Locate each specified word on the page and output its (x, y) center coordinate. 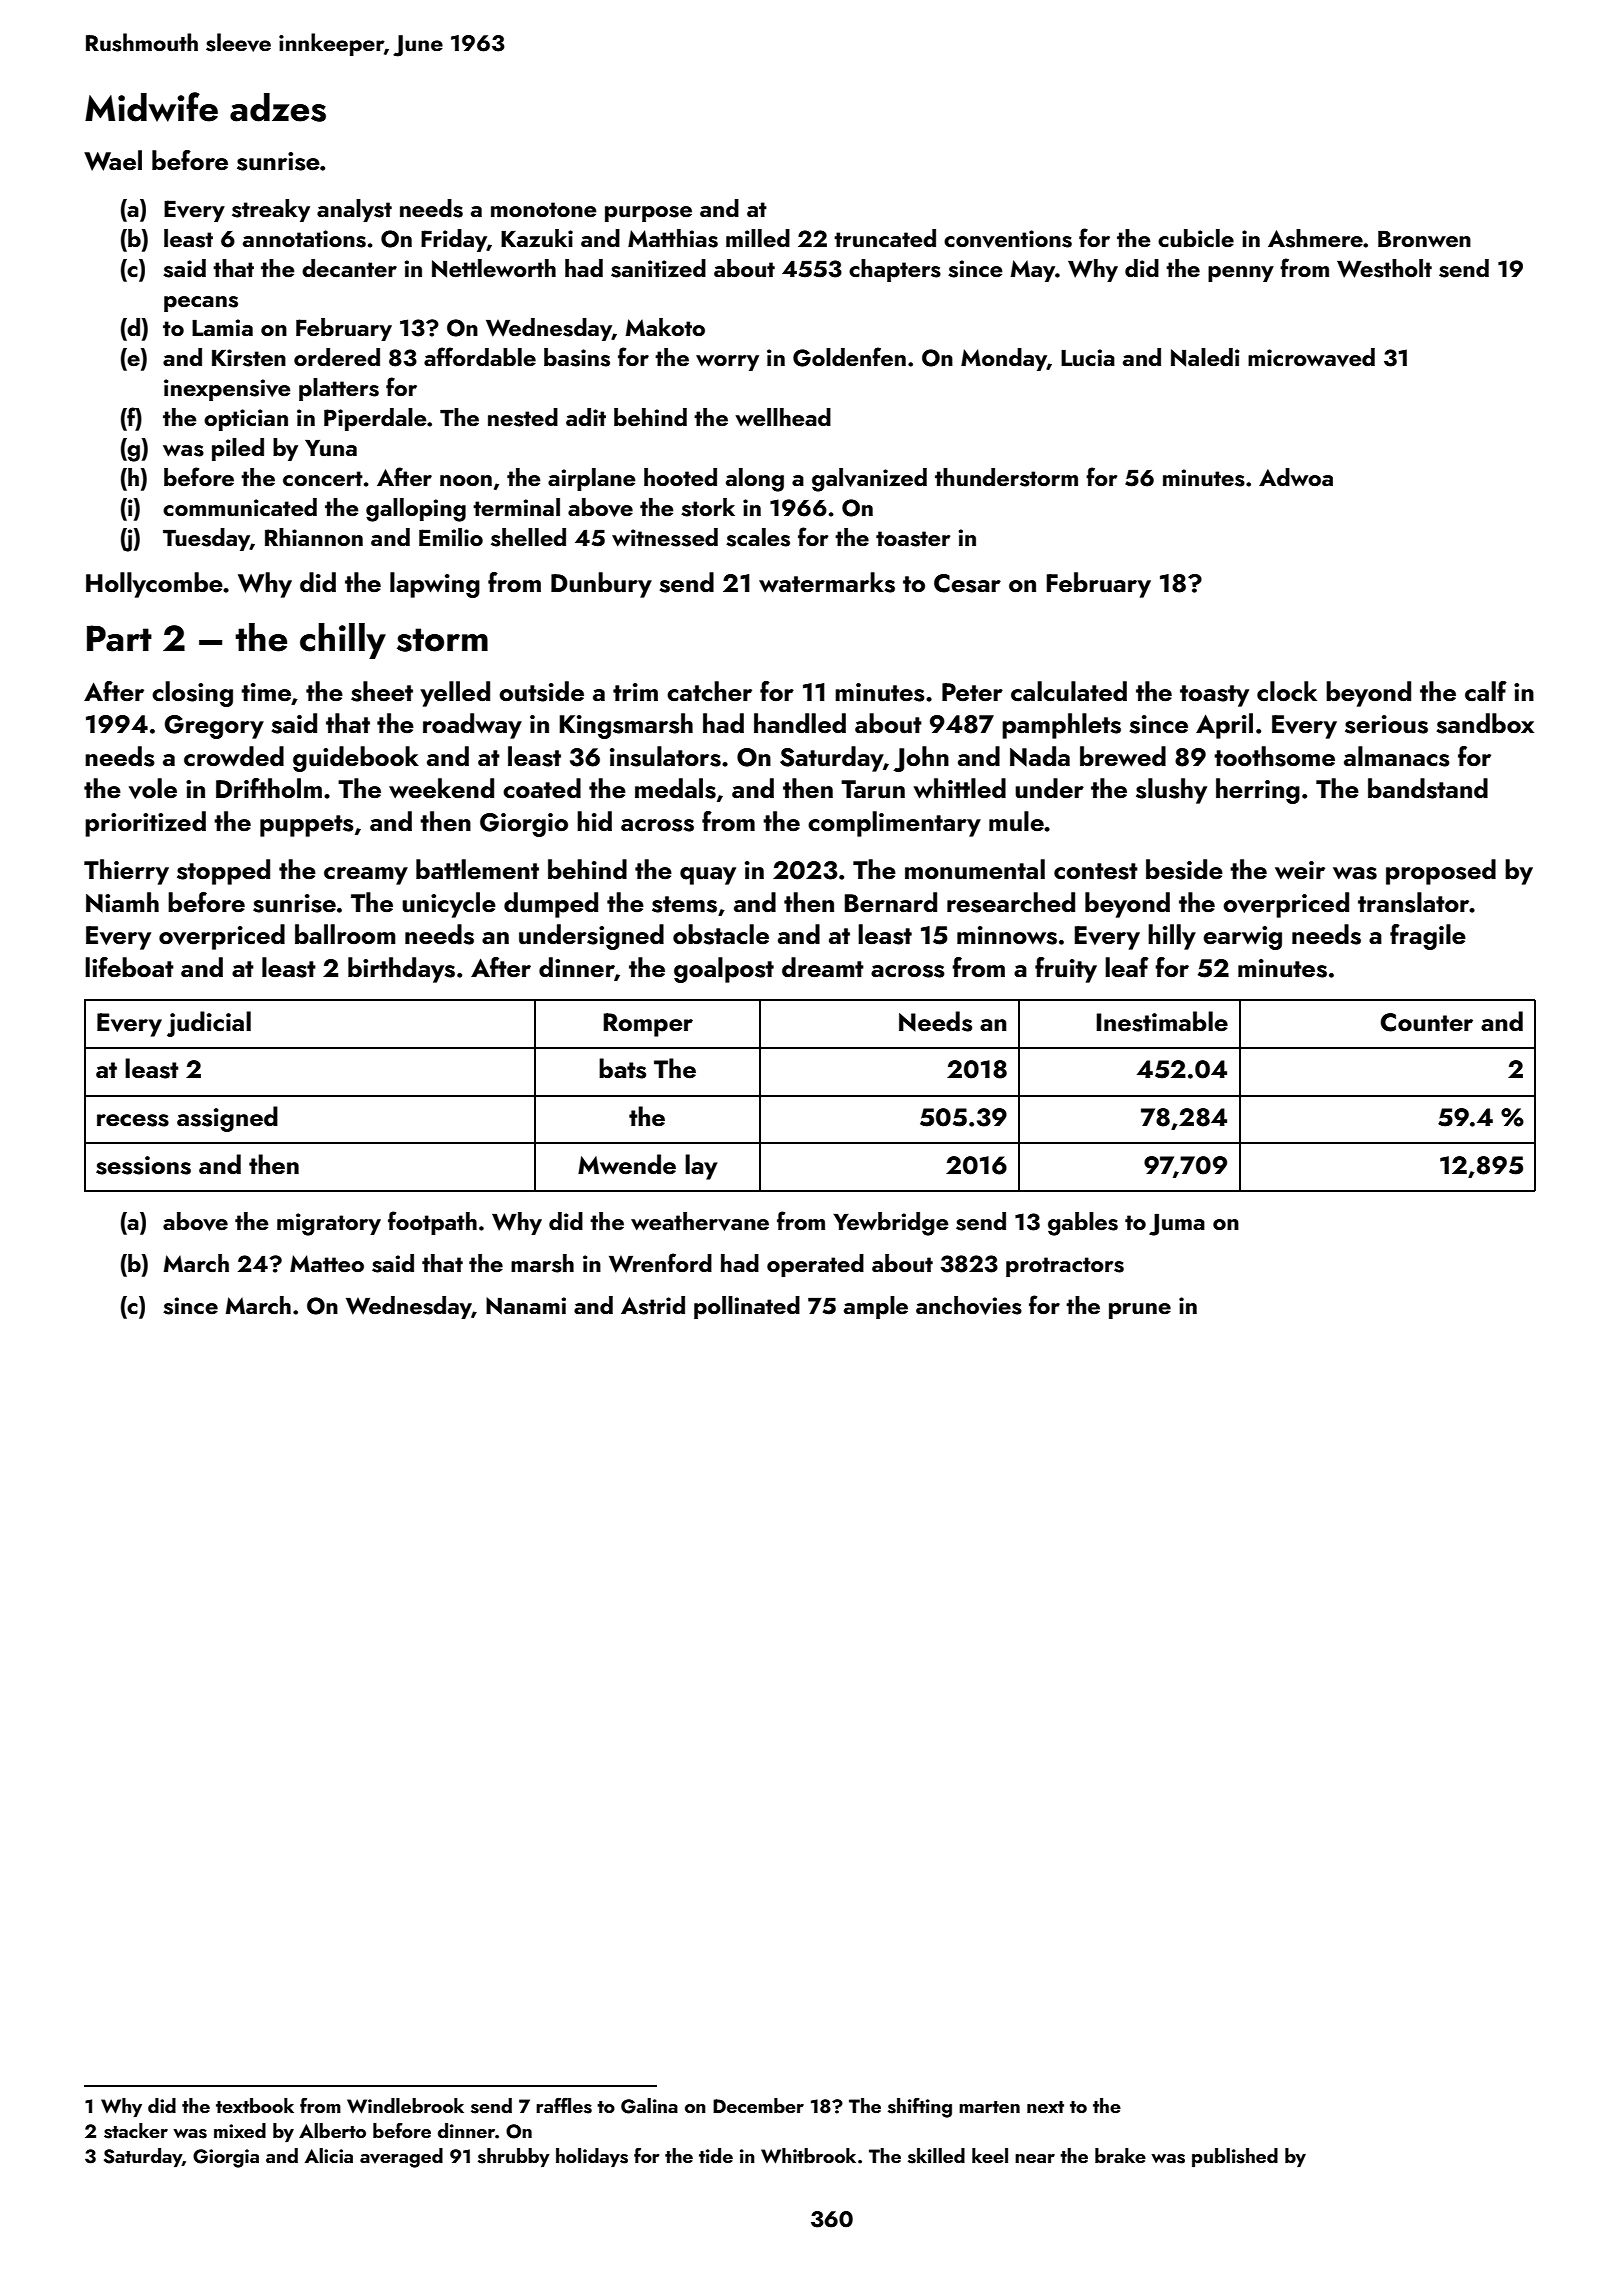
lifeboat (129, 967)
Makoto (665, 327)
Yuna (331, 448)
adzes (278, 107)
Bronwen (1424, 239)
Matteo (327, 1263)
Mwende (627, 1164)
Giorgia (226, 2158)
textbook (255, 2105)
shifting (920, 2108)
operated (815, 1265)
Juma (1177, 1225)
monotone (543, 209)
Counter (1427, 1022)
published (1235, 2157)
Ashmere (1315, 238)
